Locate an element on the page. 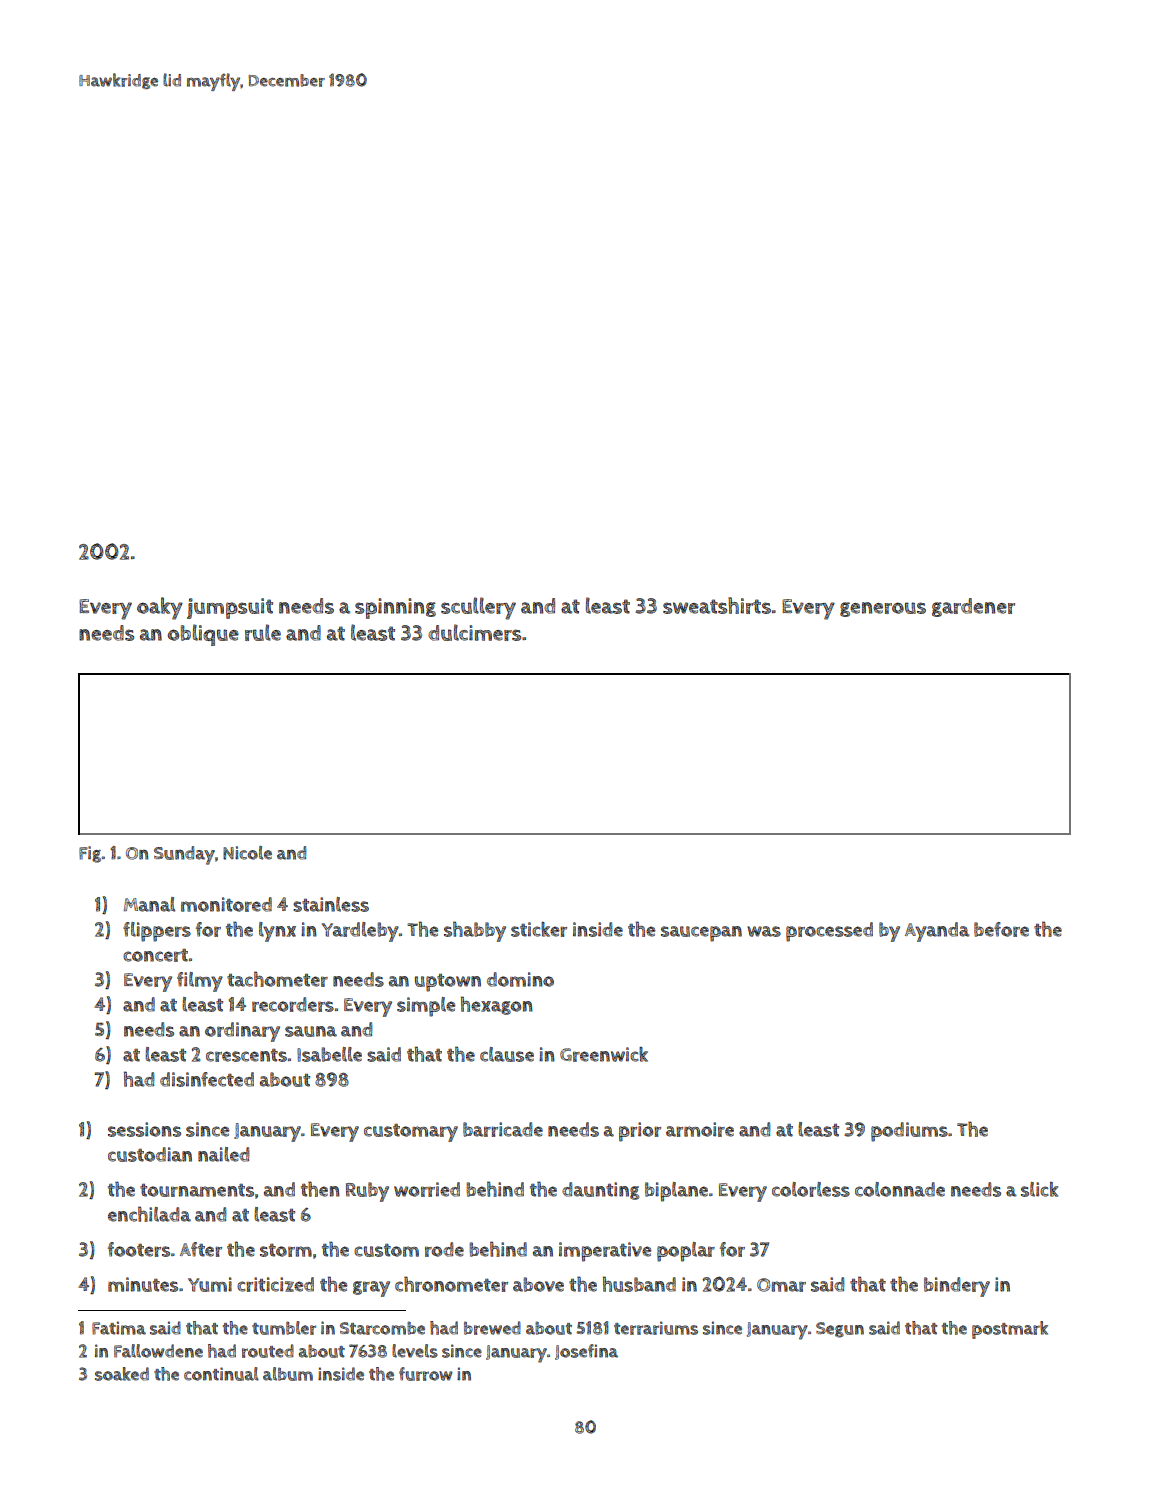 The image size is (1149, 1486). gardener is located at coordinates (973, 607).
